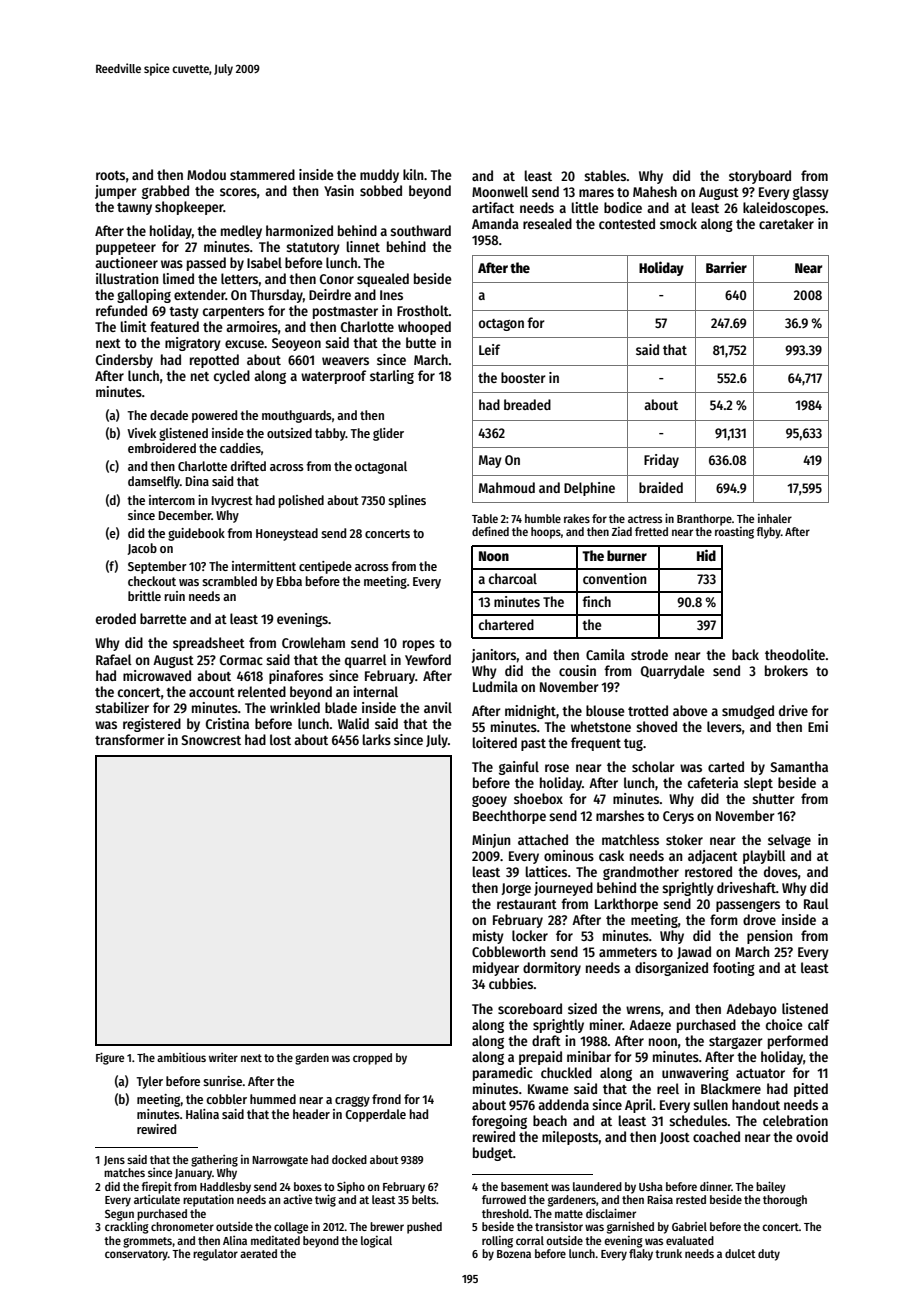 The width and height of the screenshot is (924, 1308). Describe the element at coordinates (668, 1253) in the screenshot. I see `trunk` at that location.
